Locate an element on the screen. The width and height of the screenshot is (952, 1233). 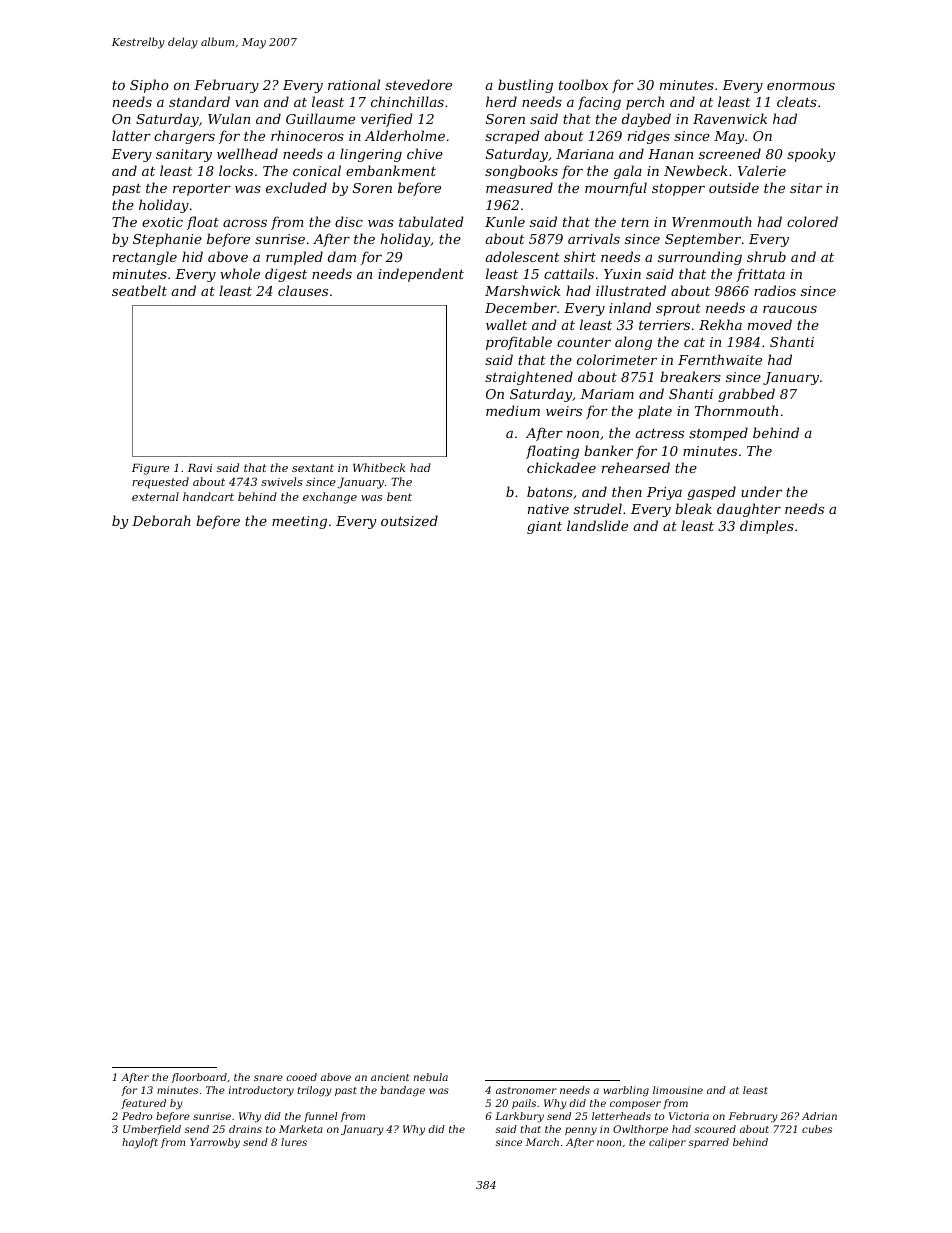
latter is located at coordinates (131, 135).
